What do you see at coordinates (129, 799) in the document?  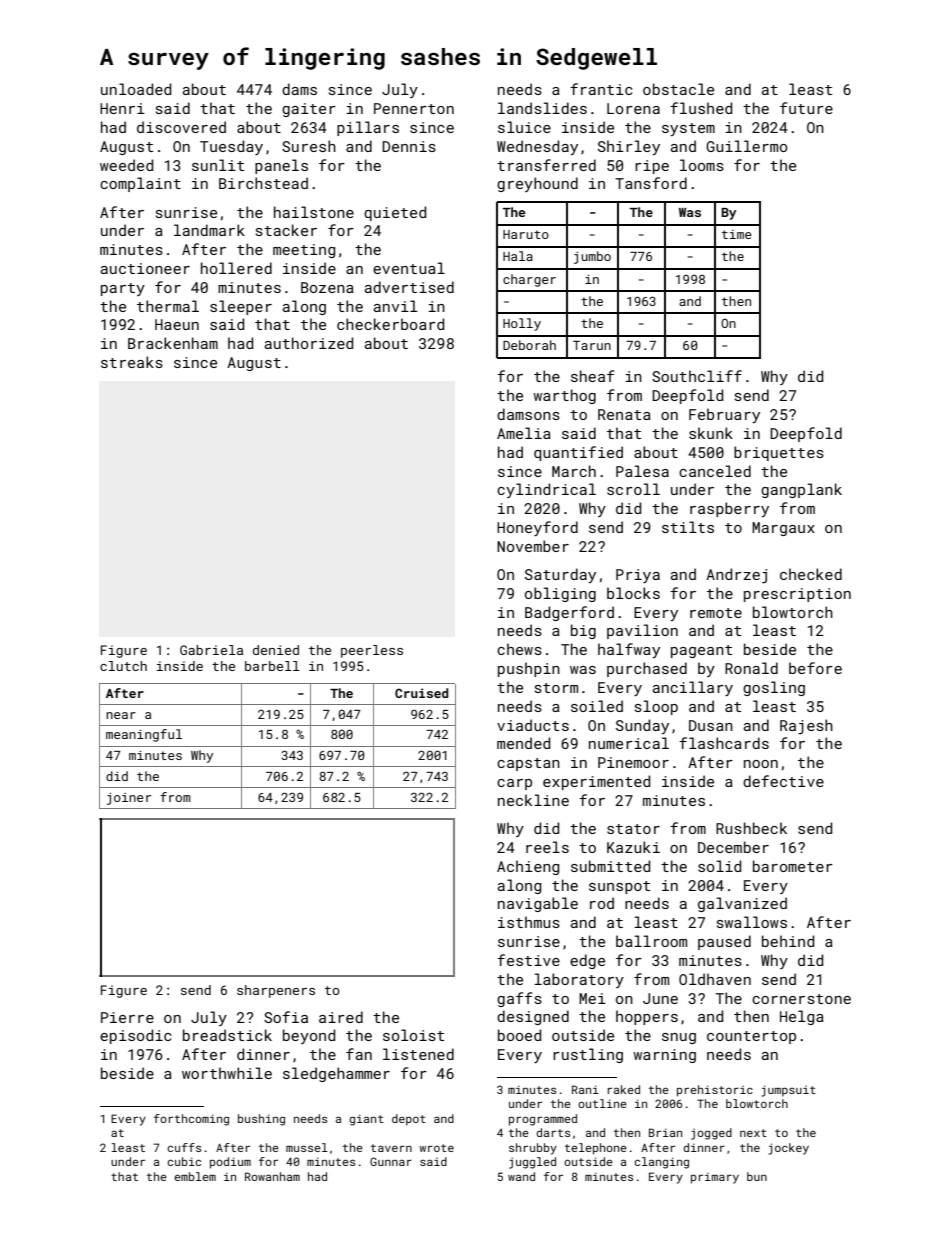 I see `joiner` at bounding box center [129, 799].
